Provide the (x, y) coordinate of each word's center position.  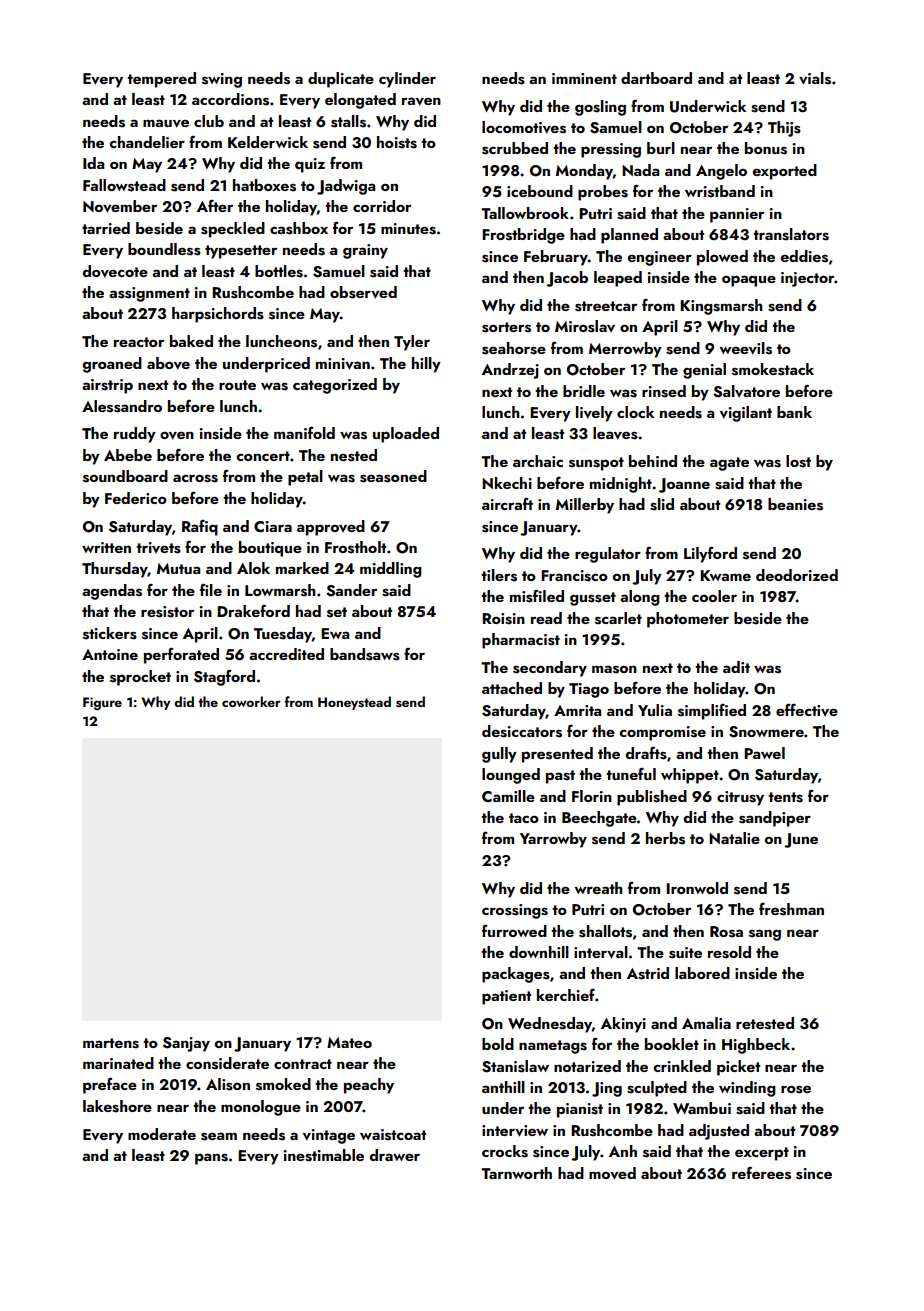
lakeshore (117, 1106)
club (209, 121)
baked (191, 341)
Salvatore (746, 391)
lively (594, 414)
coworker (251, 701)
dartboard (656, 78)
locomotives (524, 127)
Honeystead (354, 703)
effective (807, 709)
